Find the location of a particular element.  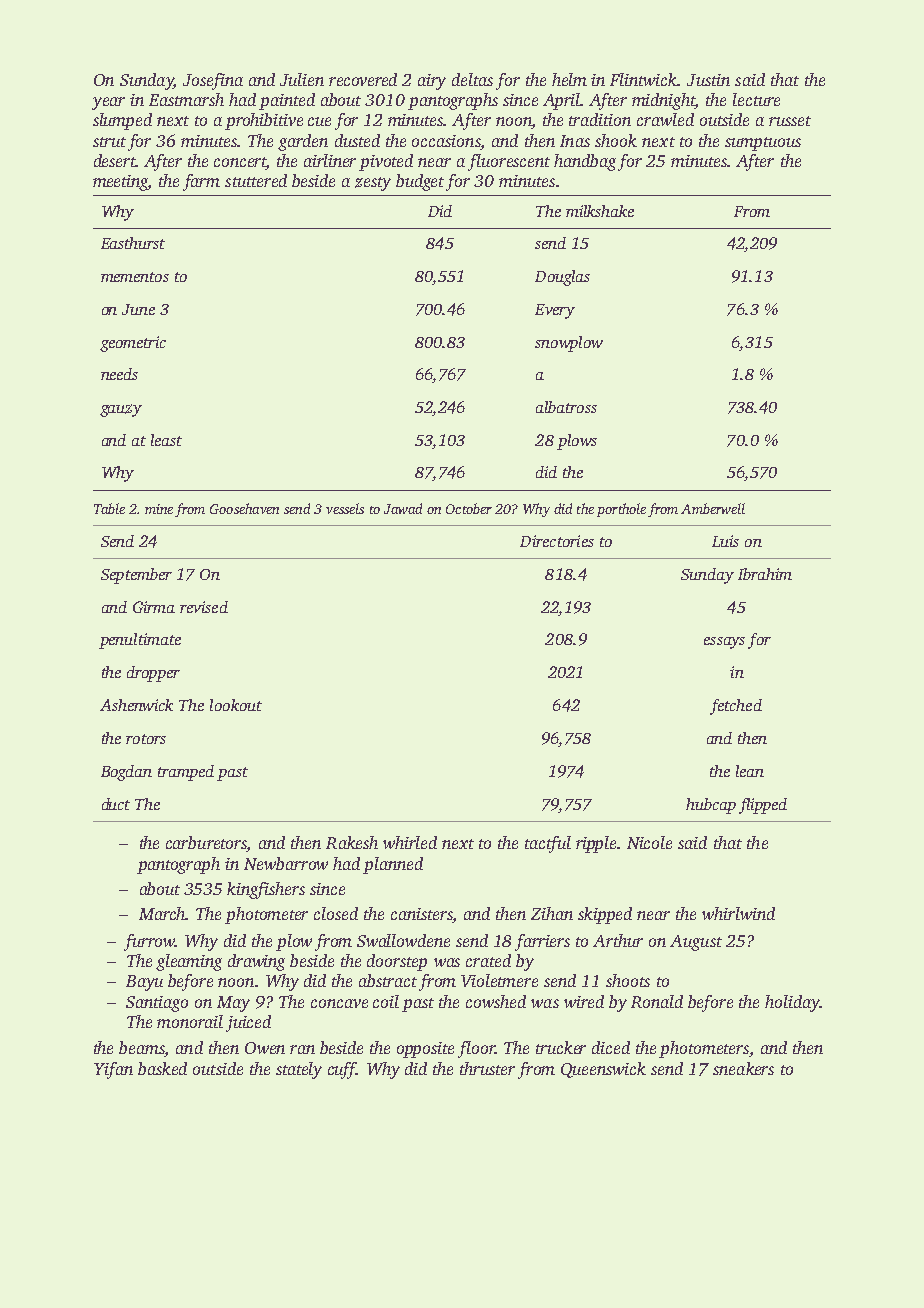

drawing is located at coordinates (256, 962).
